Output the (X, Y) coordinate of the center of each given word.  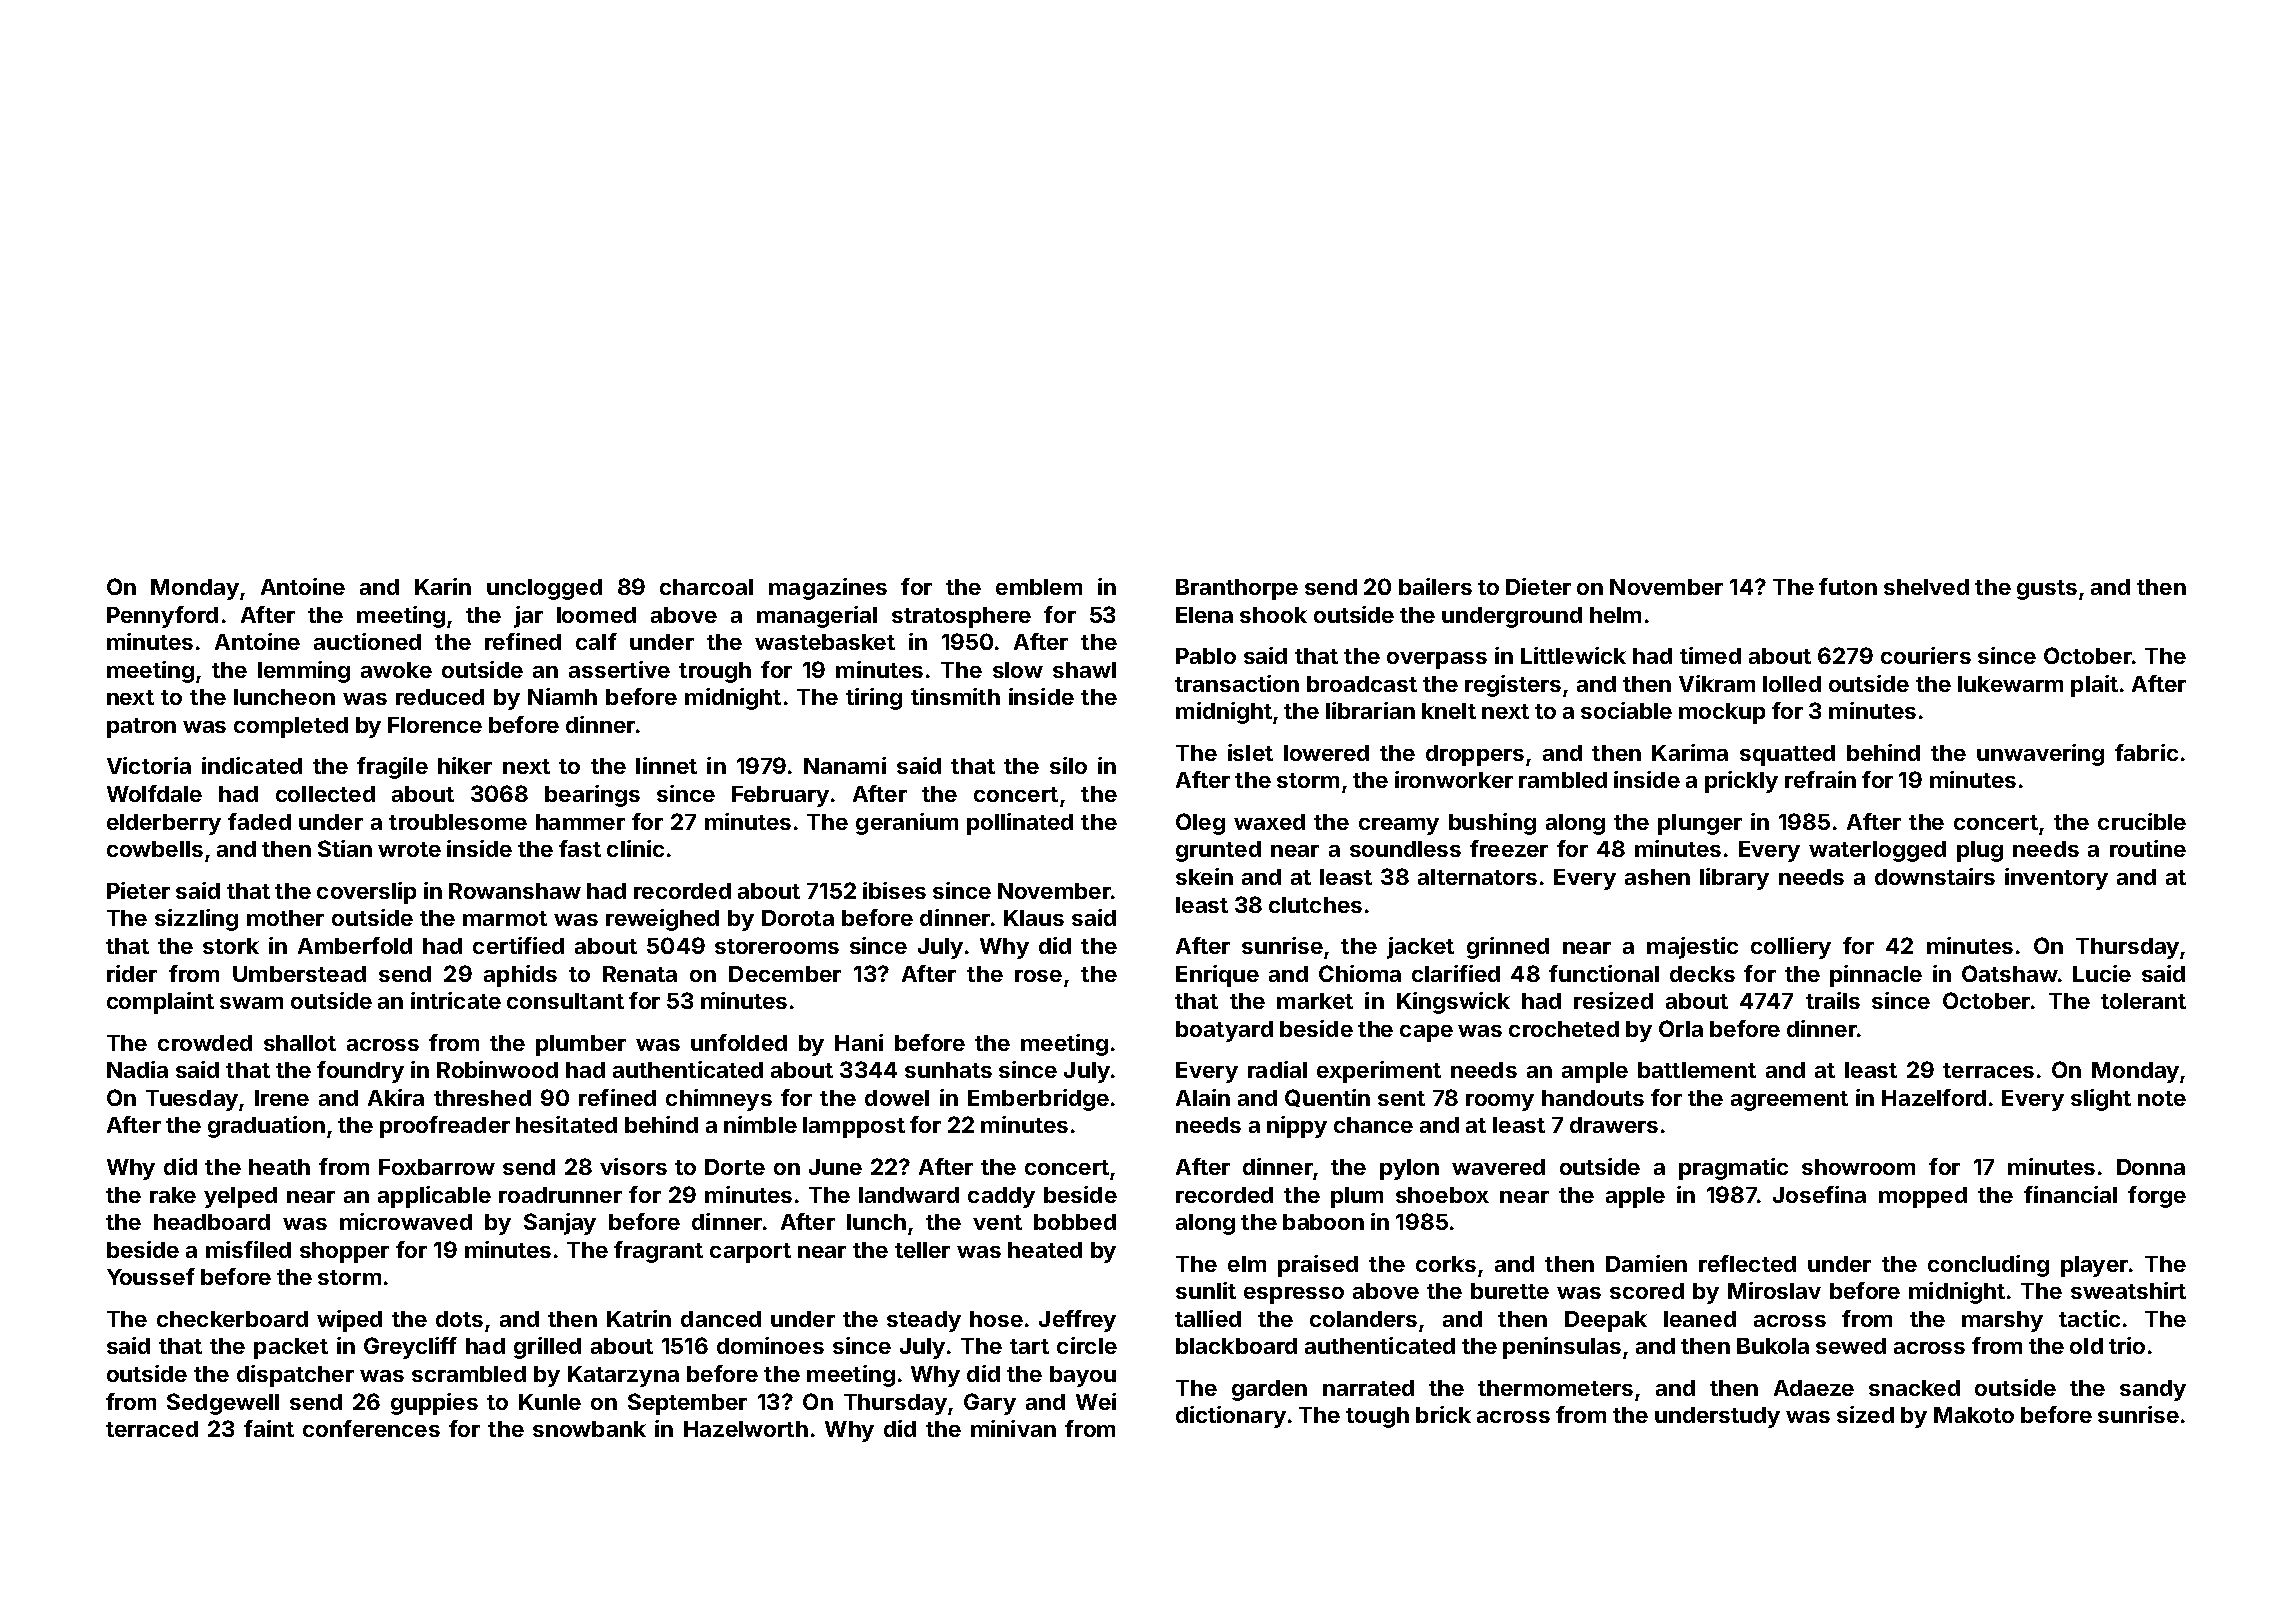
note (2162, 1098)
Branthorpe (1237, 589)
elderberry (164, 824)
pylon (1409, 1169)
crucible (2142, 821)
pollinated (1020, 824)
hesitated (566, 1124)
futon (1848, 586)
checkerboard (232, 1319)
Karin (443, 586)
